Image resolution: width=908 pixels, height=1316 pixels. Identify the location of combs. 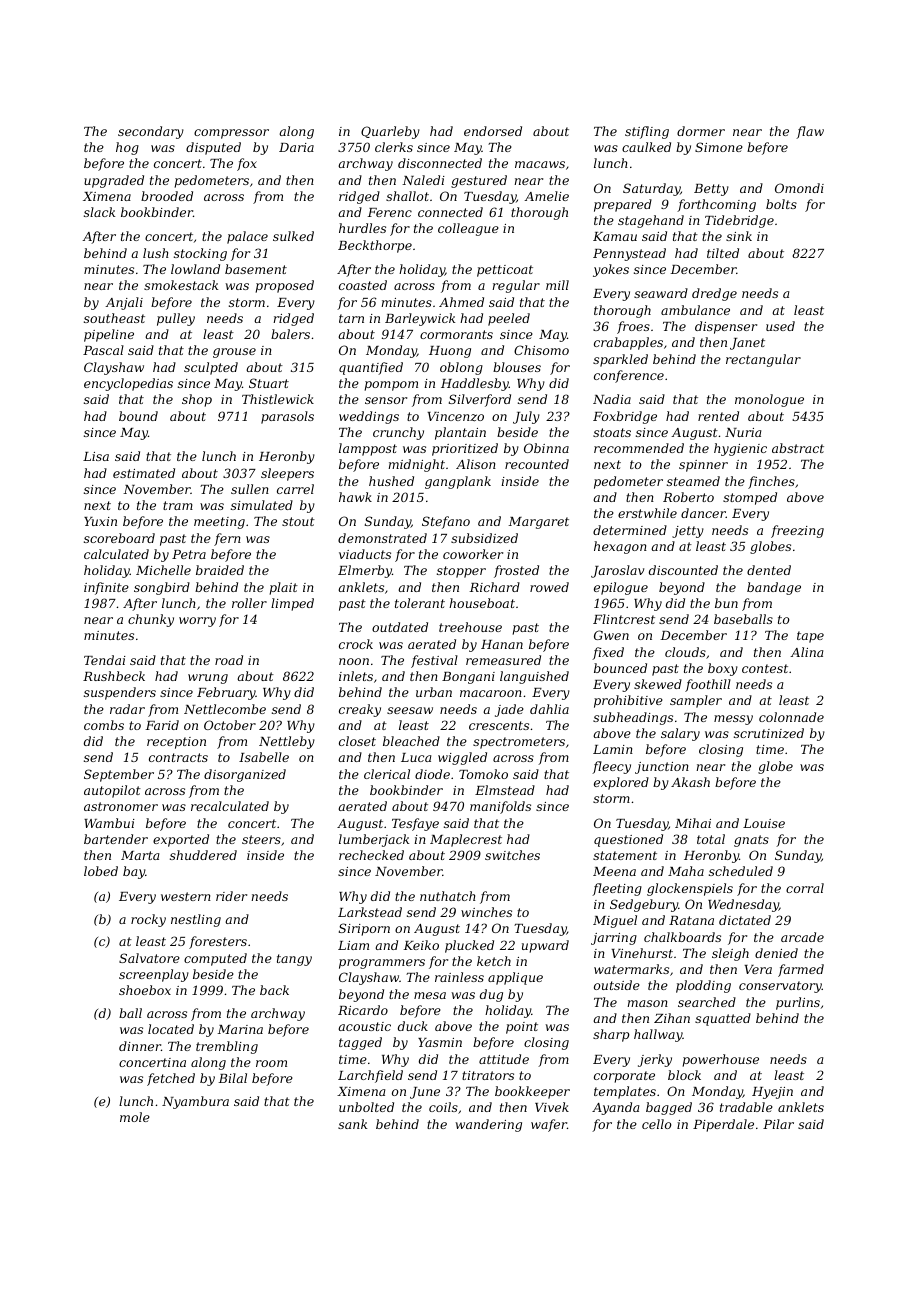
(104, 725).
